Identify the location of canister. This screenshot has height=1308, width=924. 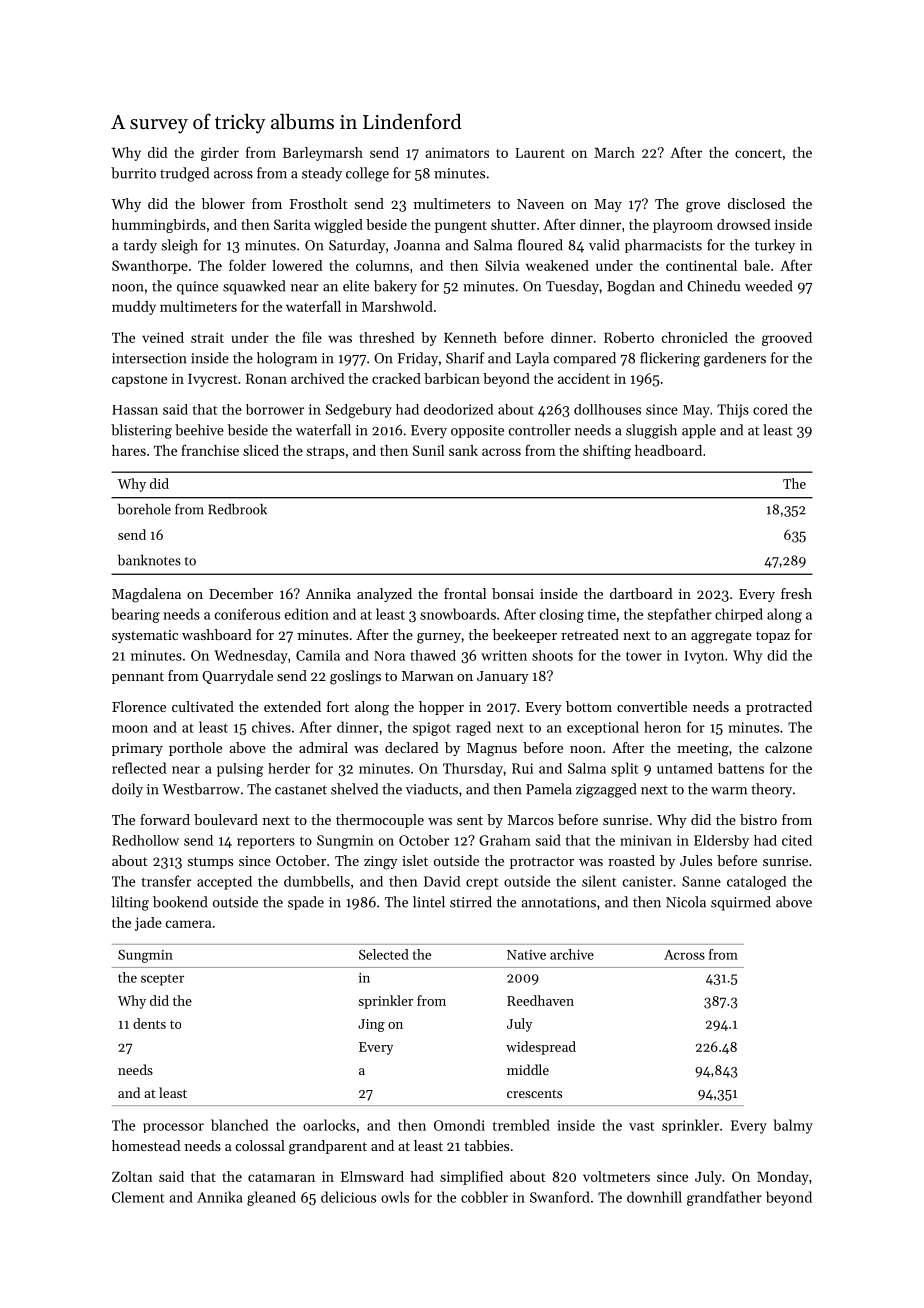
(648, 881).
